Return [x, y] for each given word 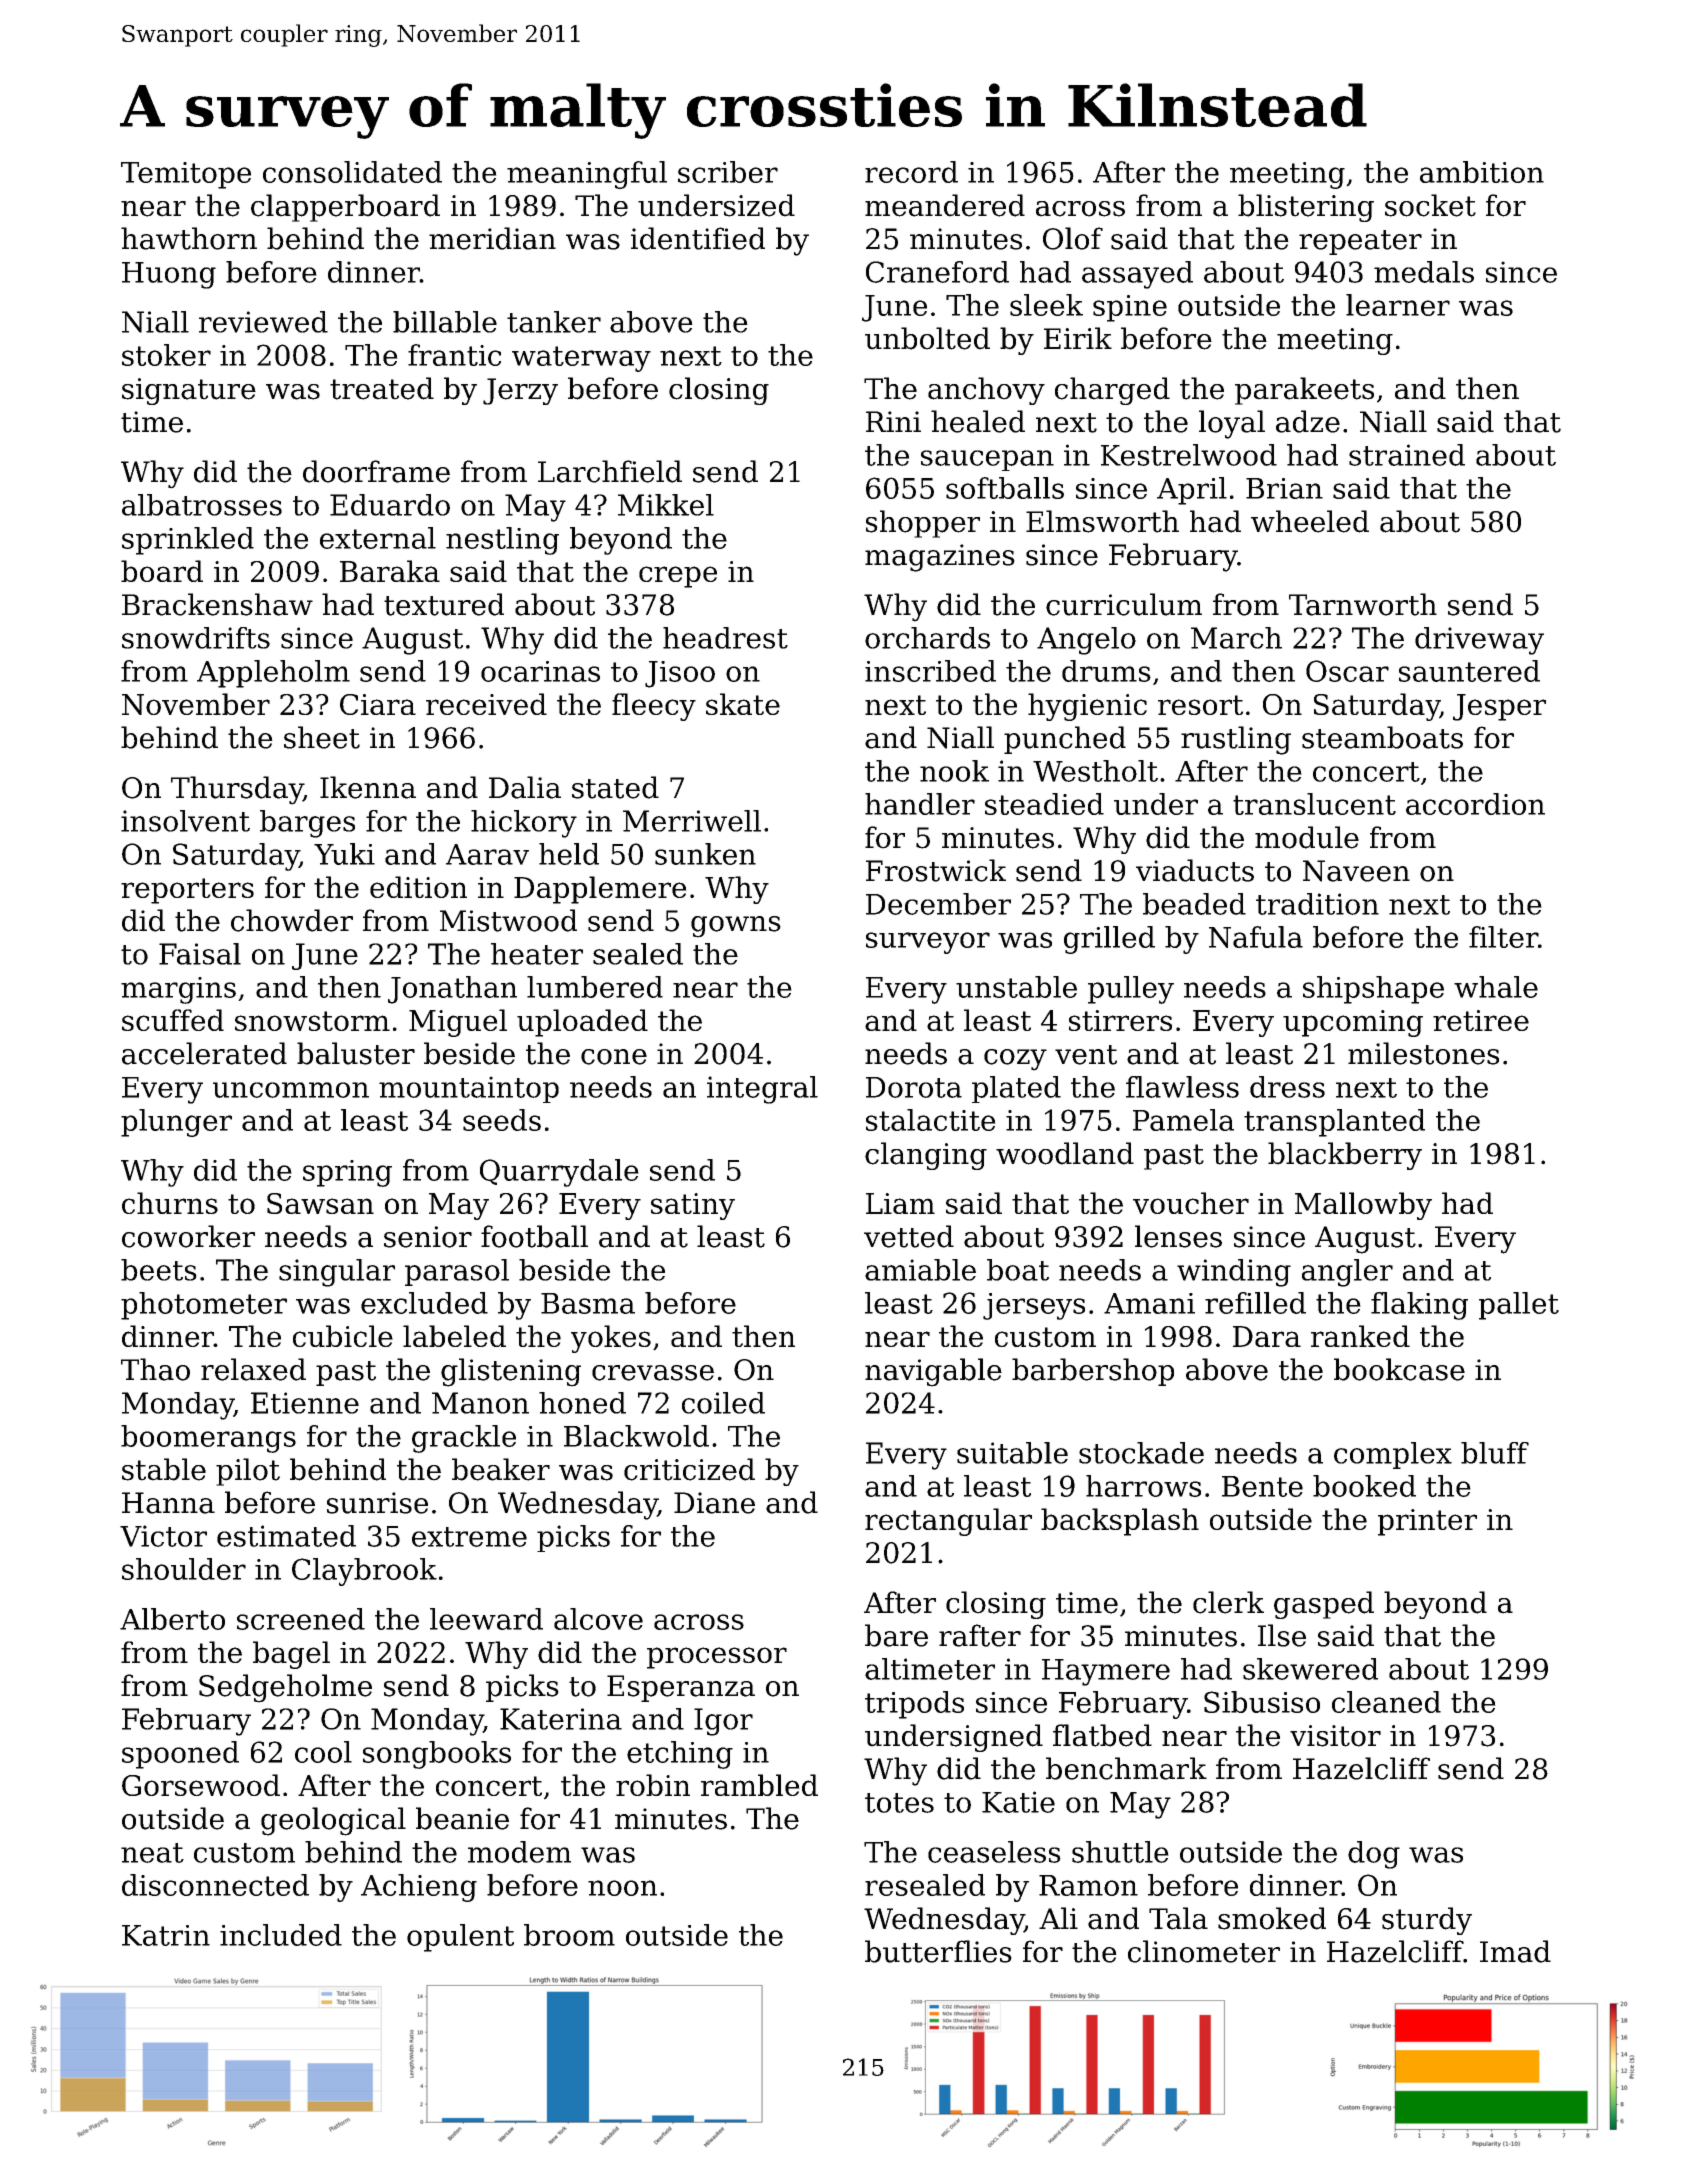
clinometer [1204, 1951]
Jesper [1499, 707]
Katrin [166, 1935]
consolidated [352, 172]
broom [569, 1935]
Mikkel [666, 505]
